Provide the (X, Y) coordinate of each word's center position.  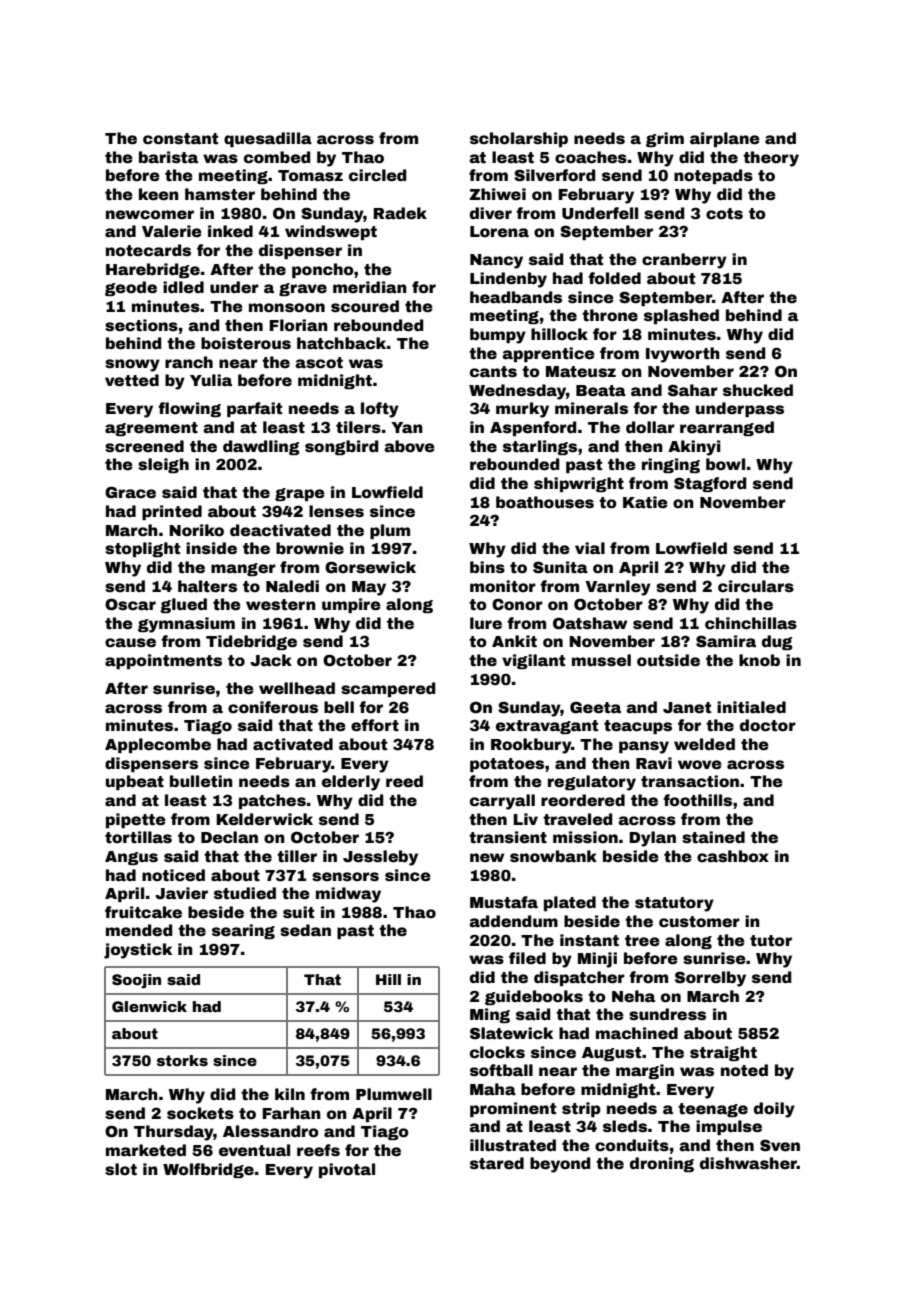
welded (704, 744)
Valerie (172, 231)
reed (404, 781)
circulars (756, 586)
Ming (490, 1015)
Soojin (136, 981)
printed (172, 512)
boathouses (545, 502)
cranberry (684, 261)
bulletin (201, 781)
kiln (290, 1094)
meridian (370, 287)
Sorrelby (710, 979)
